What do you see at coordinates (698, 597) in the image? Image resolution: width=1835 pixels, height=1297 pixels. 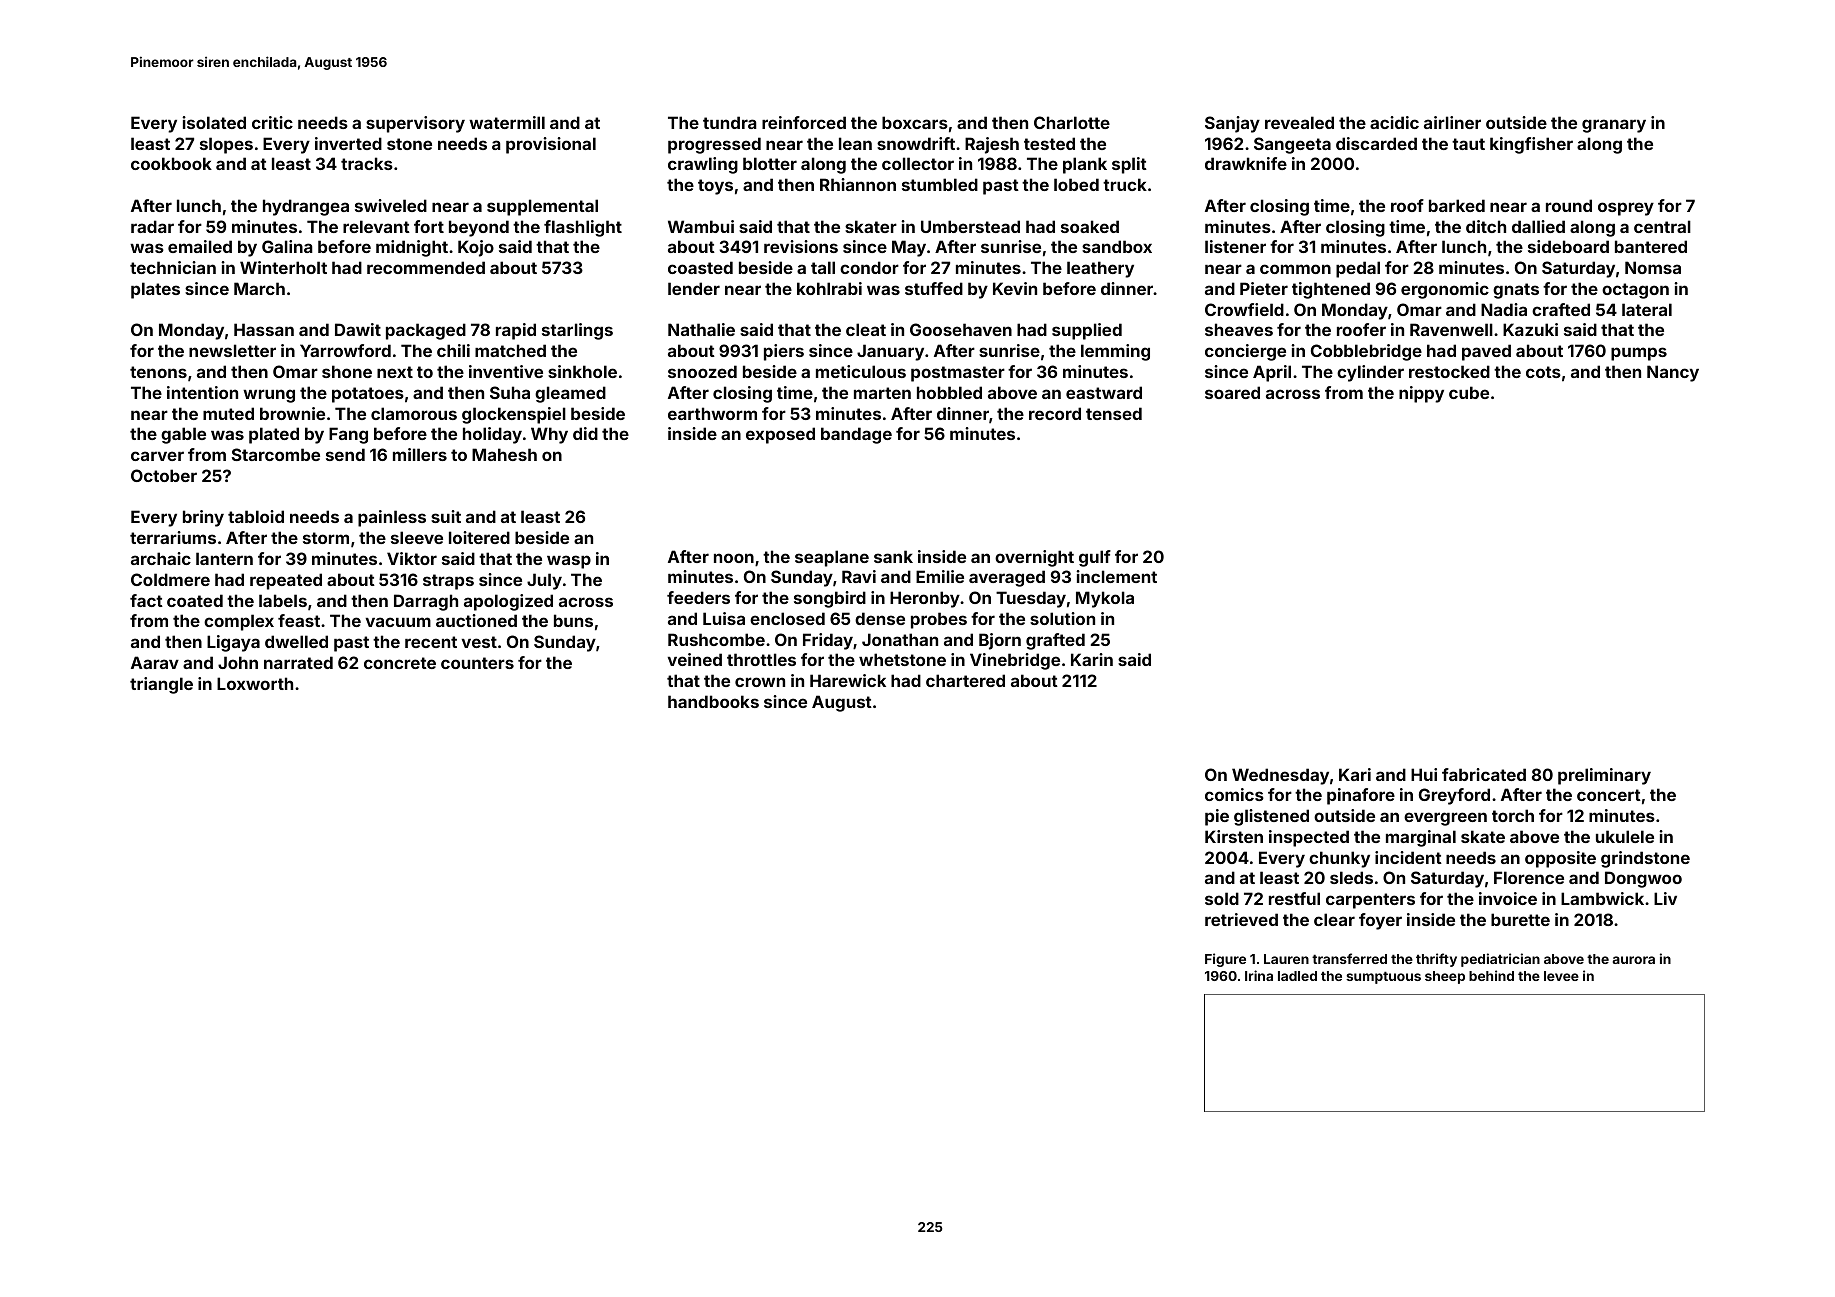 I see `feeders` at bounding box center [698, 597].
